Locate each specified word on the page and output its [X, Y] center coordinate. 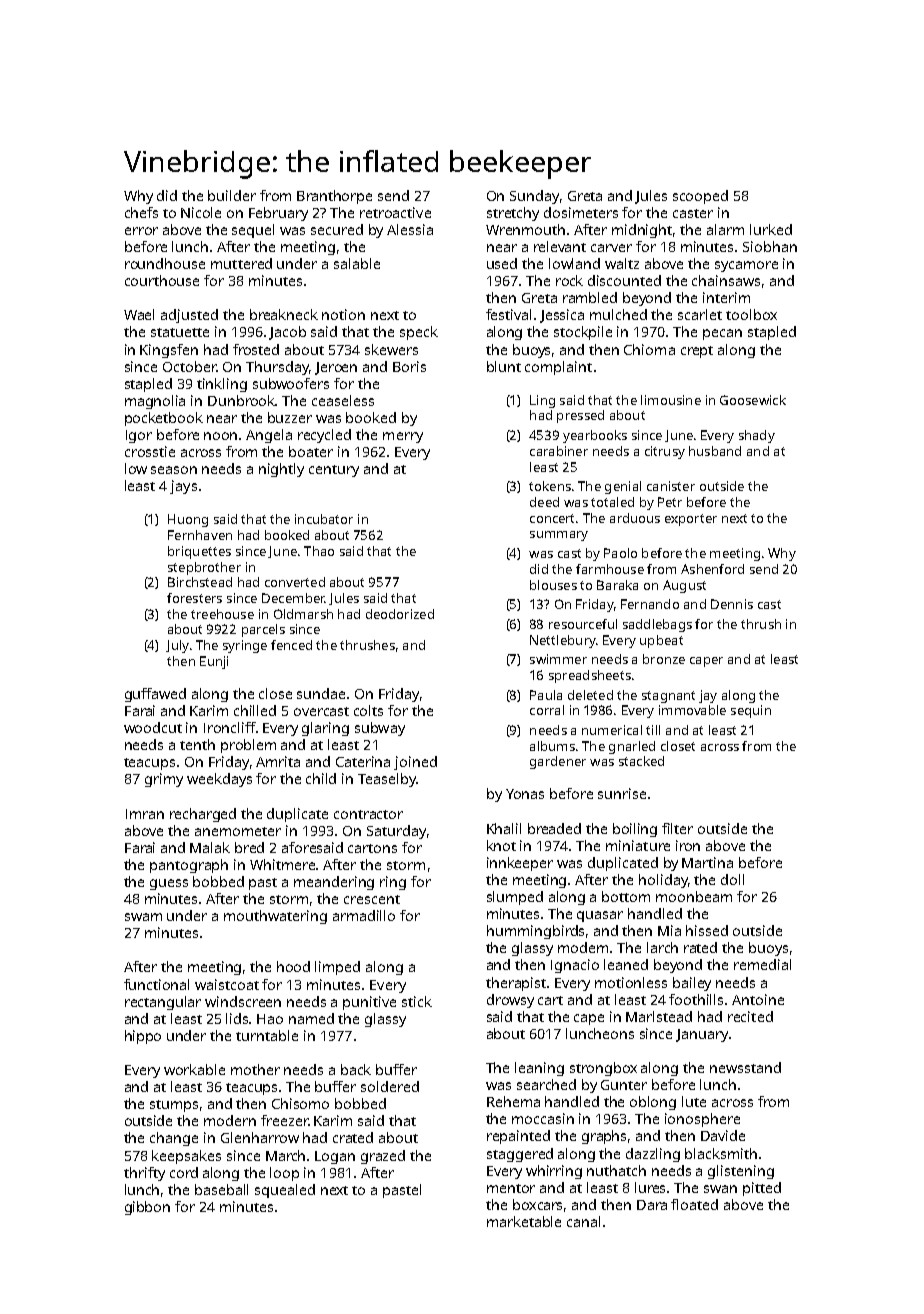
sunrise [622, 793]
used [502, 263]
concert [552, 518]
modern [230, 1120]
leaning [539, 1069]
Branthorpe [334, 197]
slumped [515, 898]
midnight [642, 231]
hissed [707, 930]
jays [183, 487]
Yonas [525, 794]
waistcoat [227, 984]
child [321, 778]
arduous [635, 518]
